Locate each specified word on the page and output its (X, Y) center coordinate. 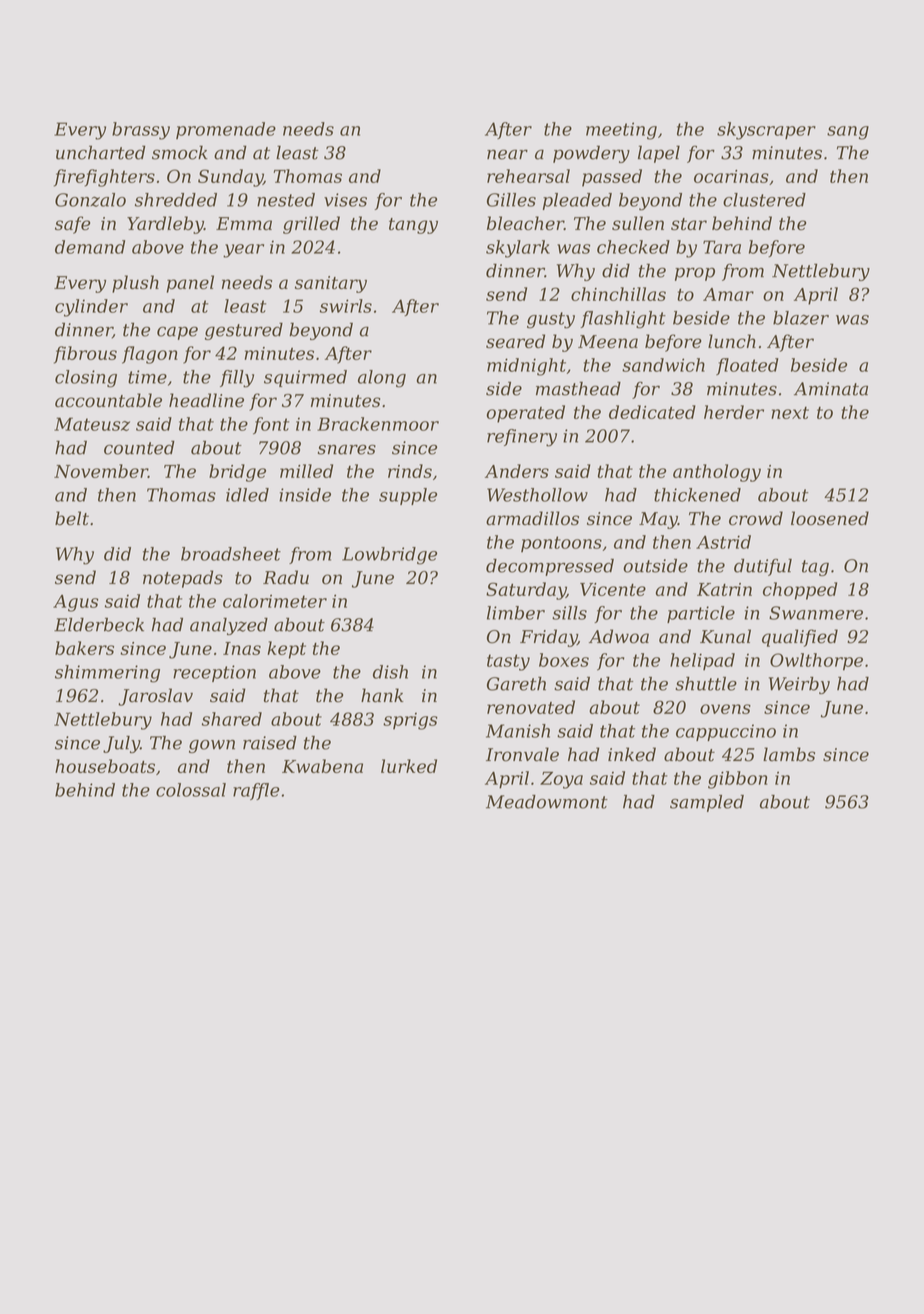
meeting (621, 131)
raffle (256, 791)
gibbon (738, 780)
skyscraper (766, 131)
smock (180, 152)
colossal (191, 790)
